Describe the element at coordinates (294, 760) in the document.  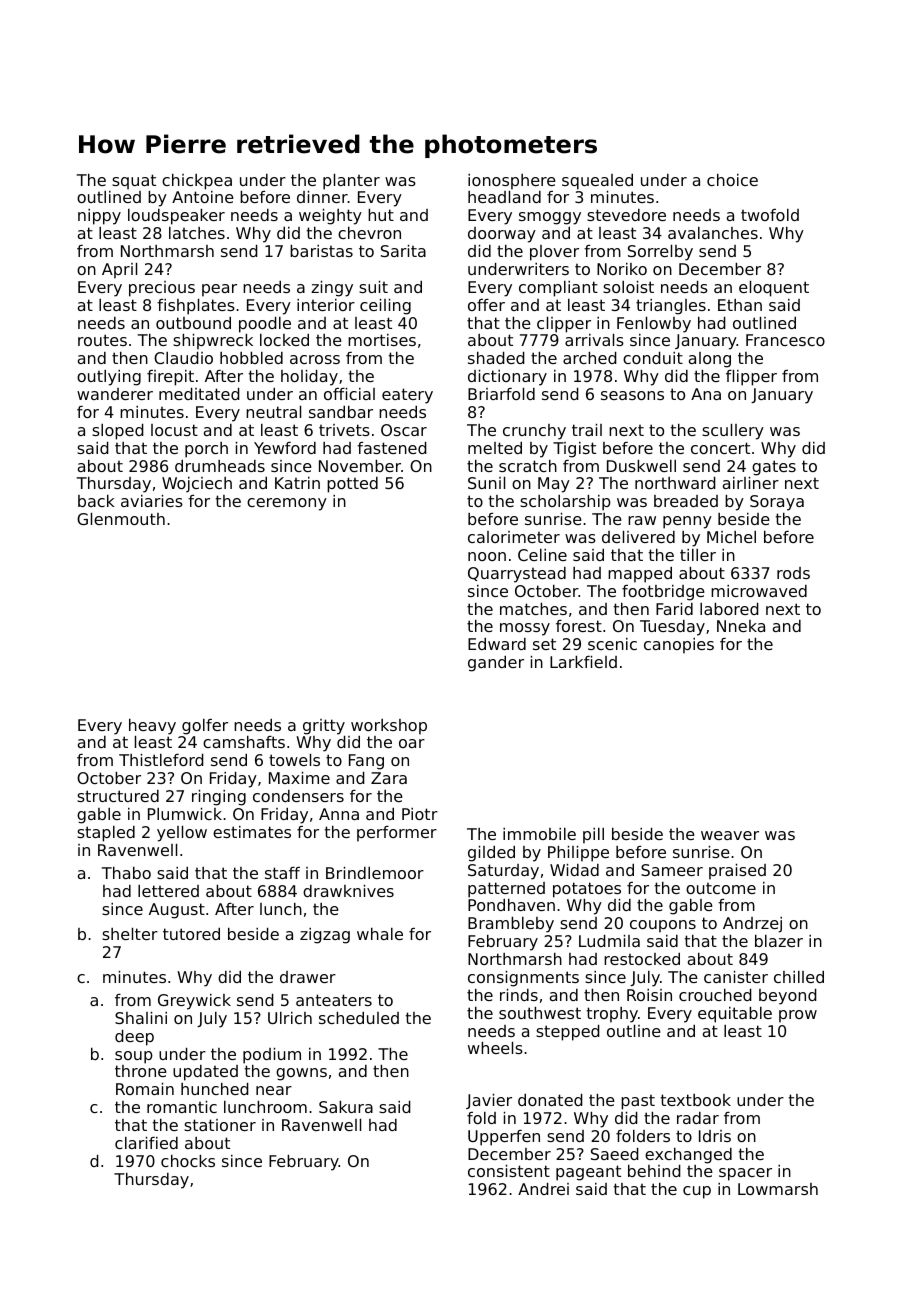
I see `towels` at that location.
